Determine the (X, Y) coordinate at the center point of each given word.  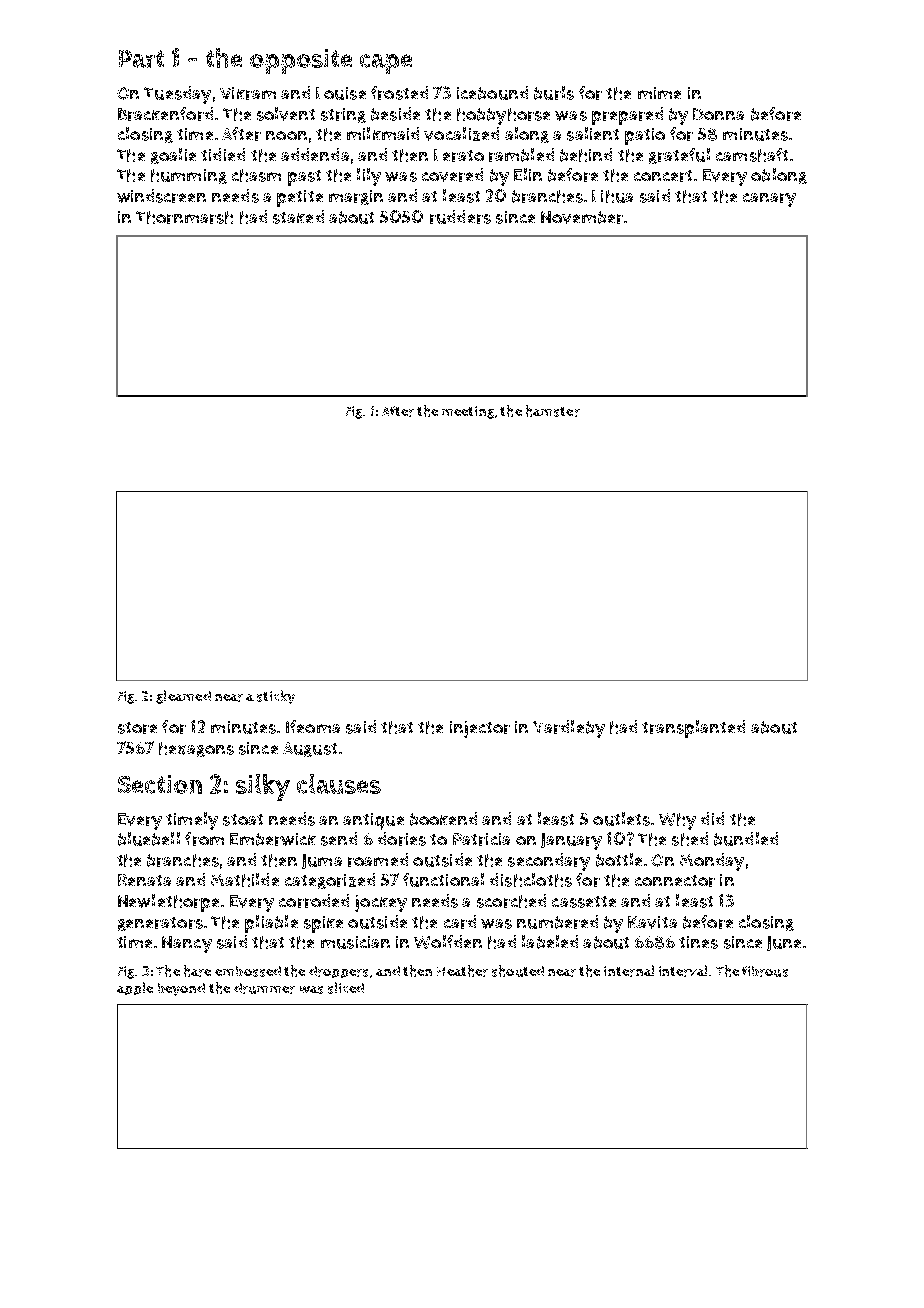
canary (769, 200)
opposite (301, 61)
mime (659, 93)
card (460, 922)
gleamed (183, 697)
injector (480, 729)
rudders (460, 217)
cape (386, 64)
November (582, 217)
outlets (621, 819)
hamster (553, 411)
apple (135, 988)
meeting (468, 412)
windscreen (161, 196)
